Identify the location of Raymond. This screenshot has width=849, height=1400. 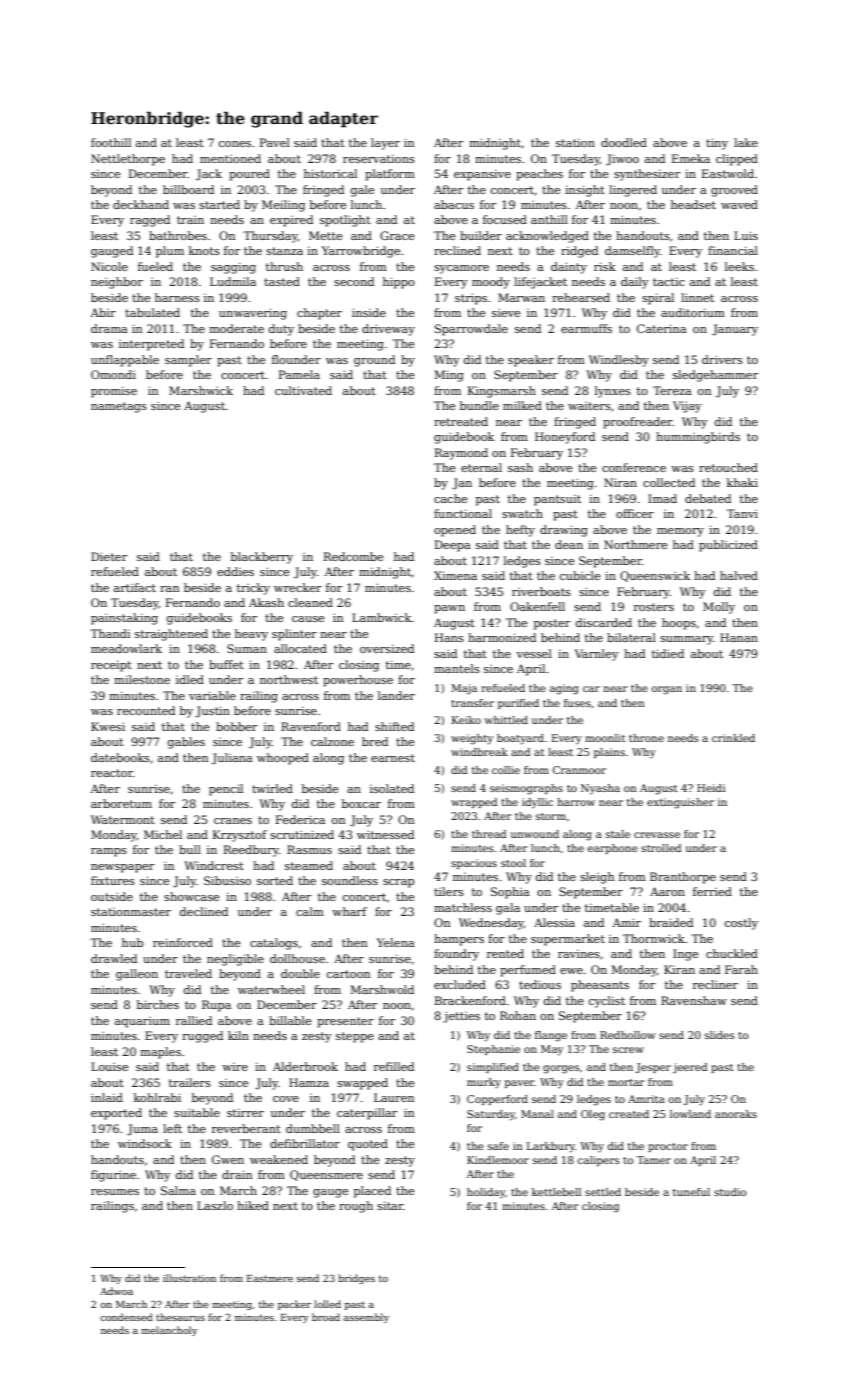
(461, 454).
